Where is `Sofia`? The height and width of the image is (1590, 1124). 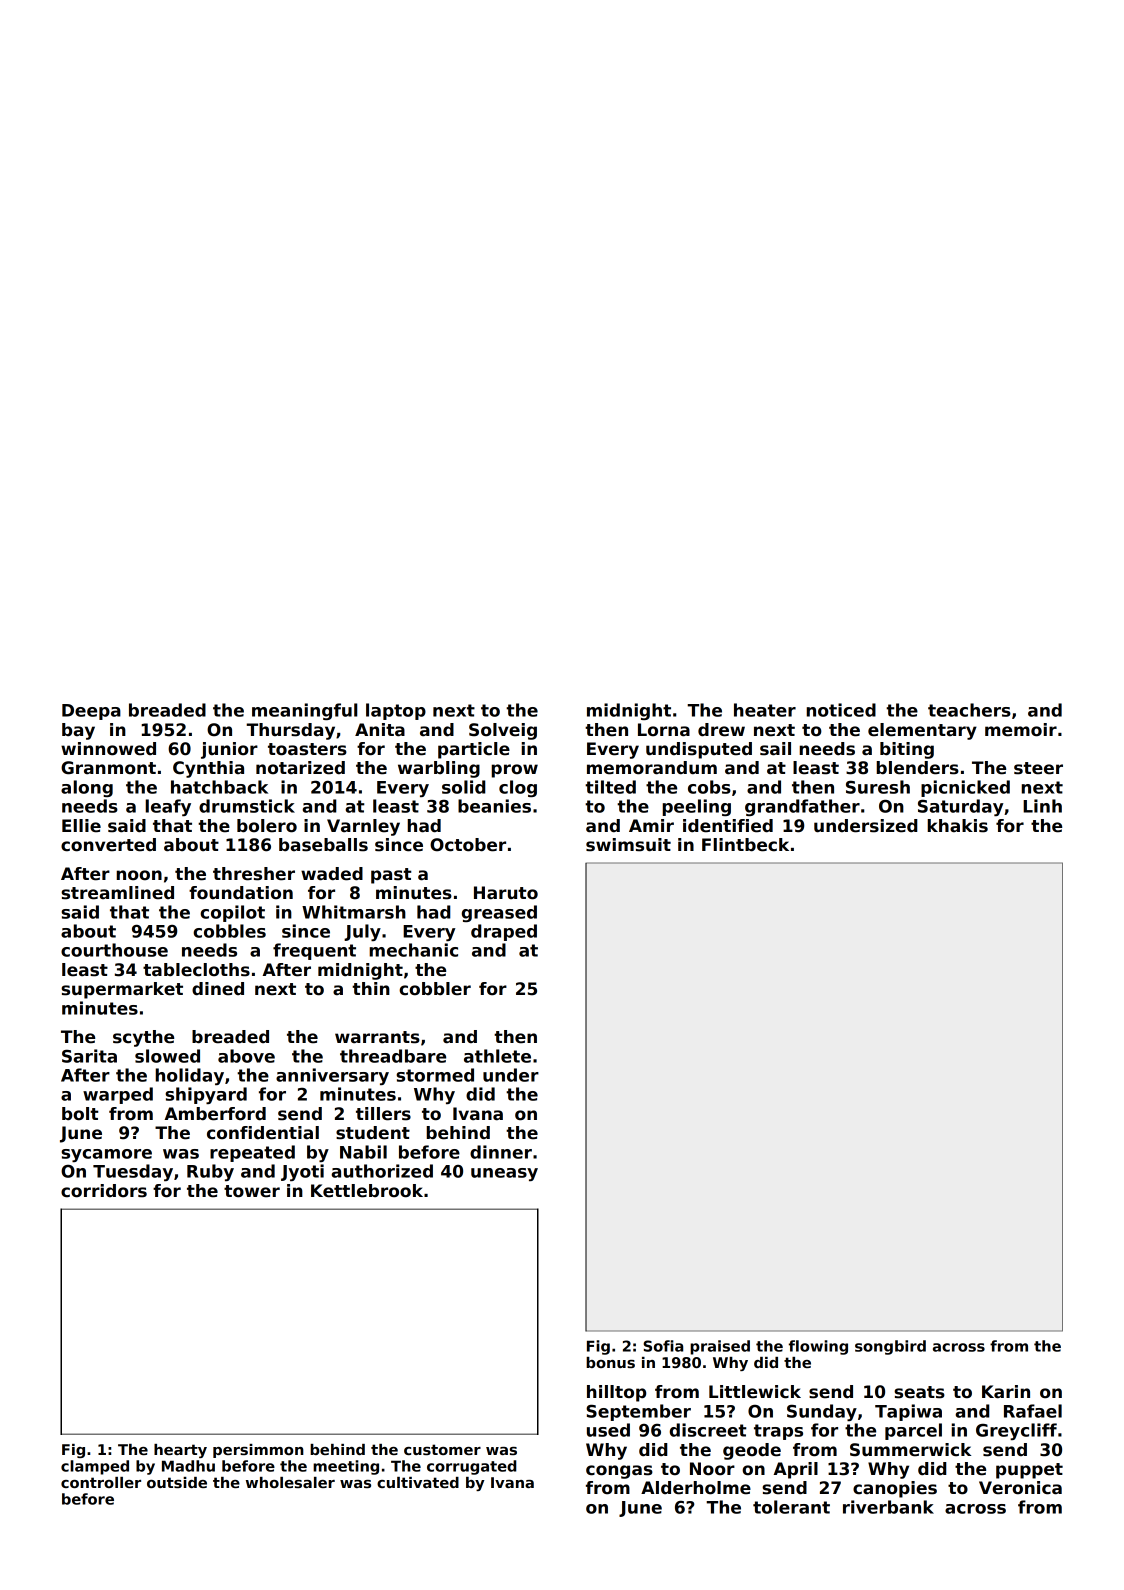 Sofia is located at coordinates (663, 1346).
